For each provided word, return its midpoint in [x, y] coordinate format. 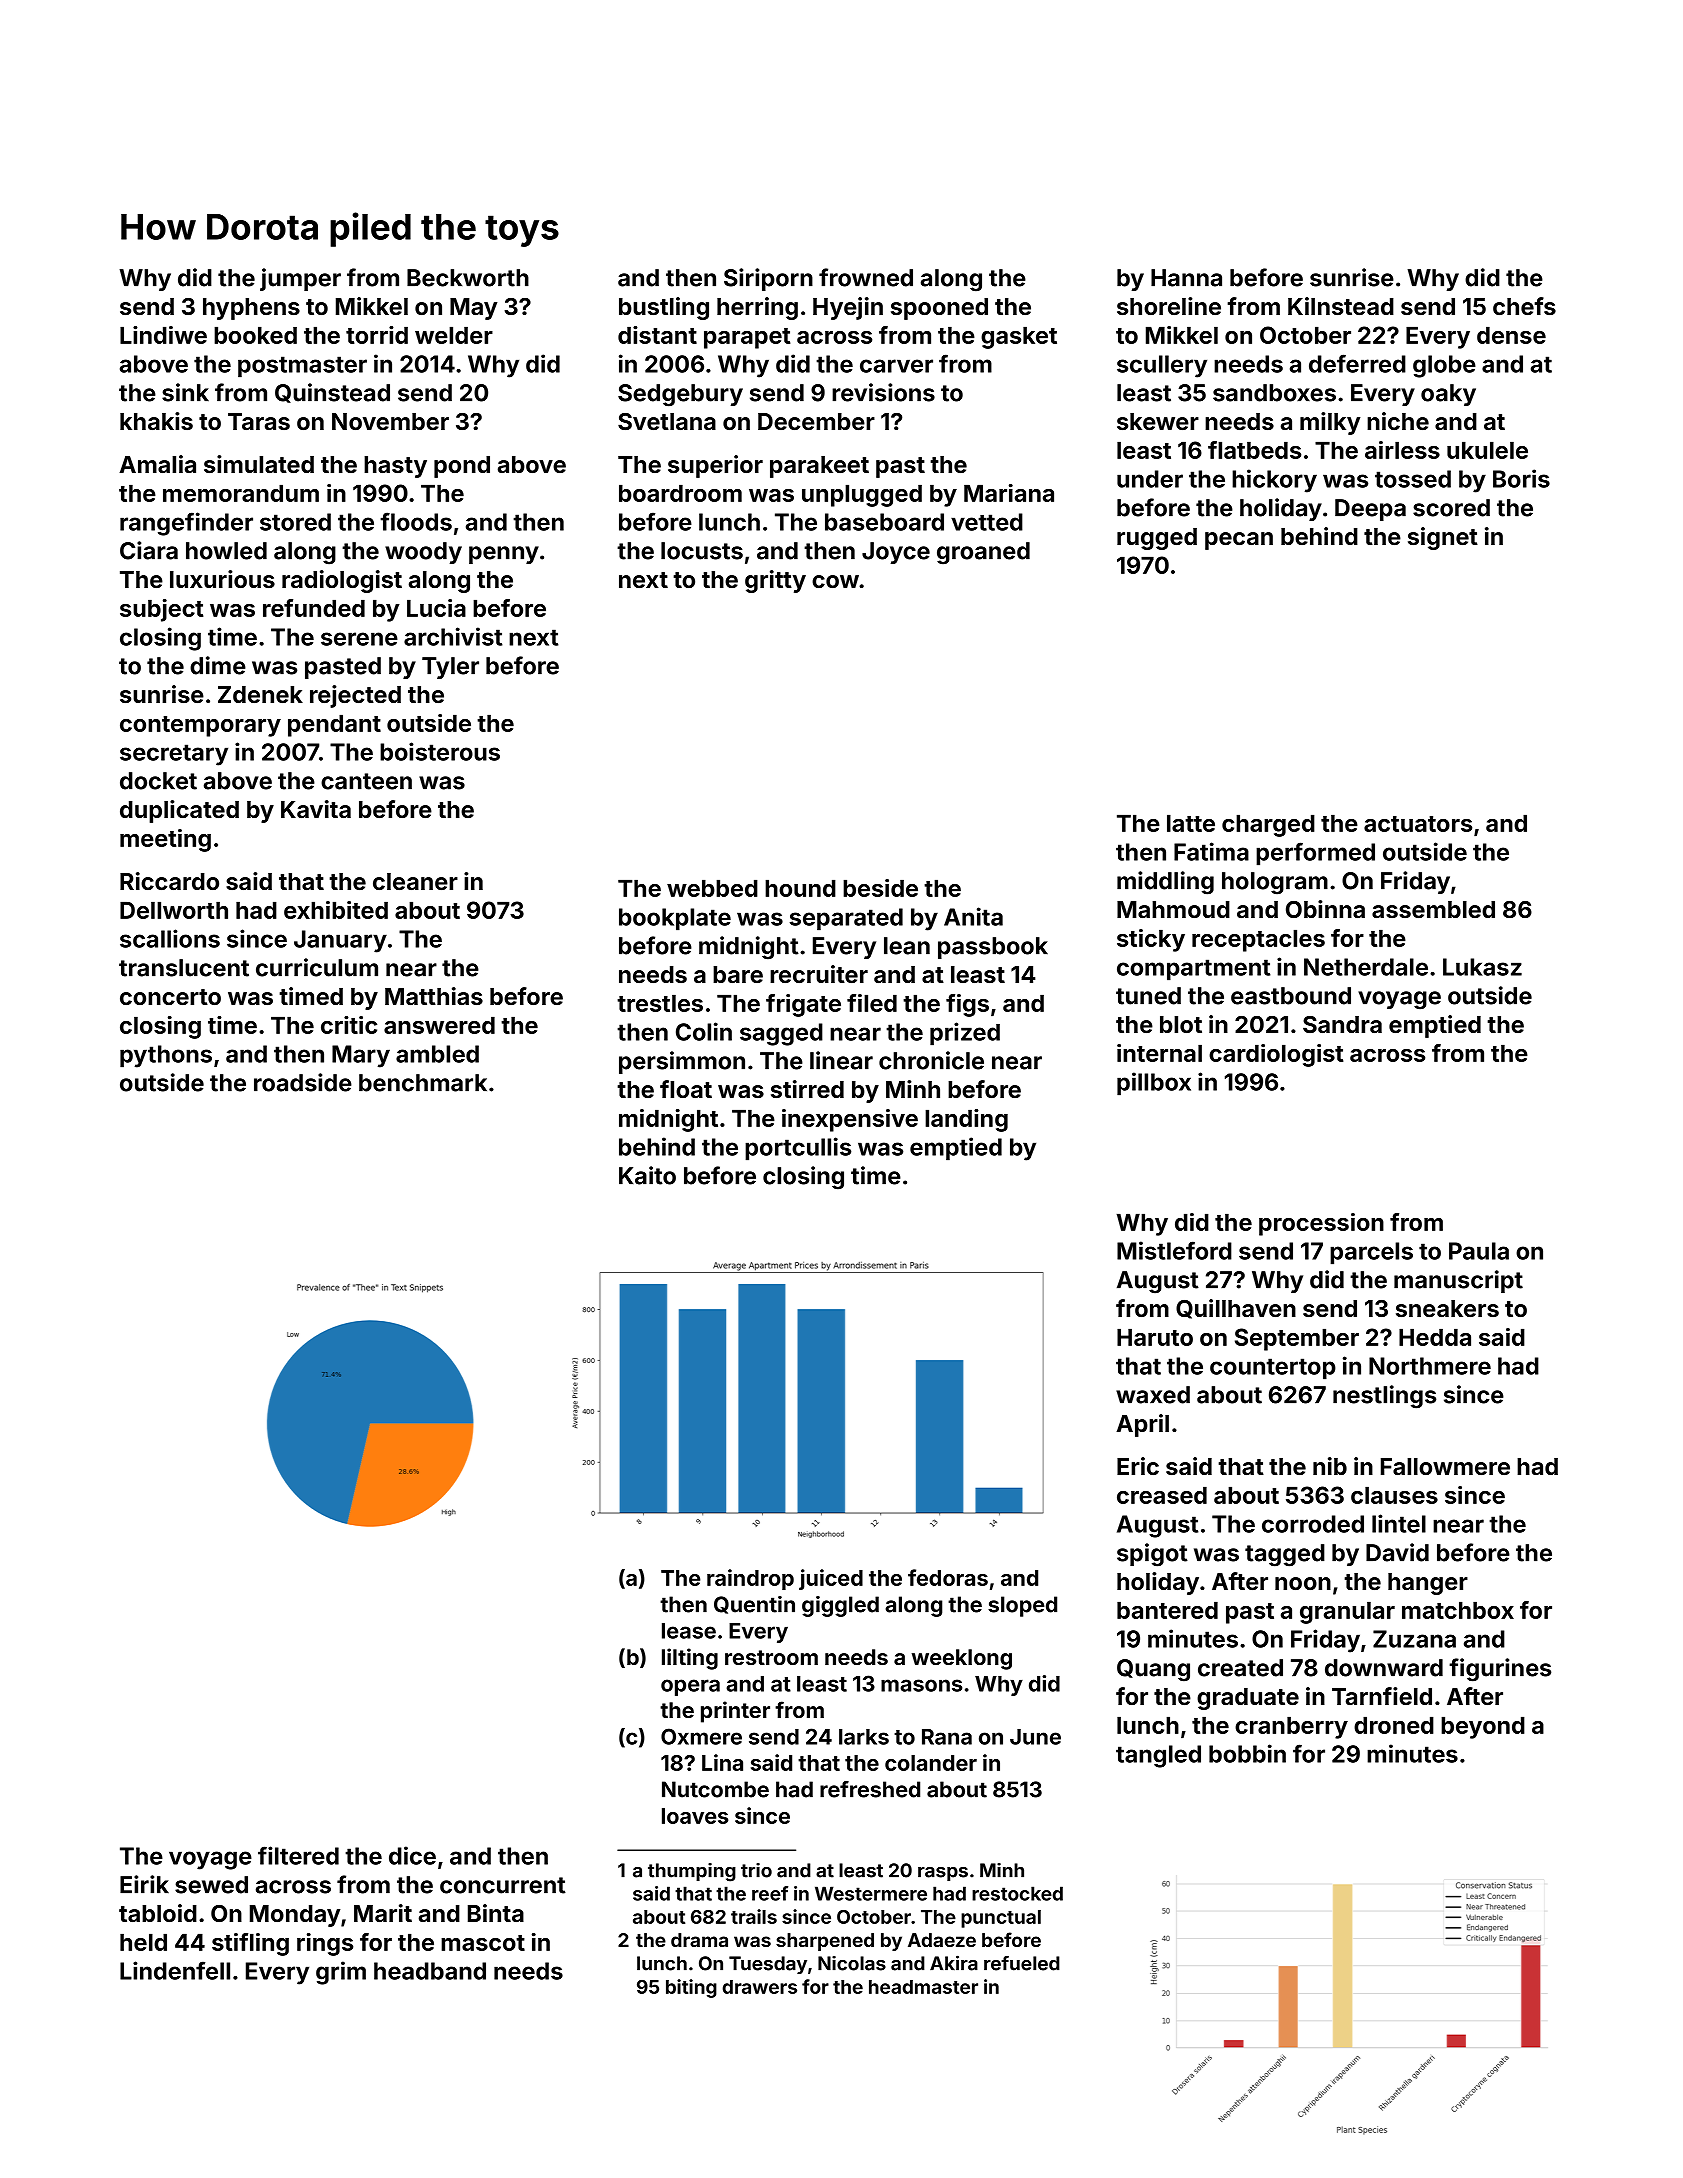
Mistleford [1174, 1250]
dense [1511, 335]
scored [1451, 508]
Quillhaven [1236, 1309]
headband [430, 1971]
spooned [939, 309]
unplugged [862, 495]
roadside [303, 1082]
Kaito [647, 1175]
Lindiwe [163, 335]
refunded [314, 608]
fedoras [948, 1577]
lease [689, 1631]
